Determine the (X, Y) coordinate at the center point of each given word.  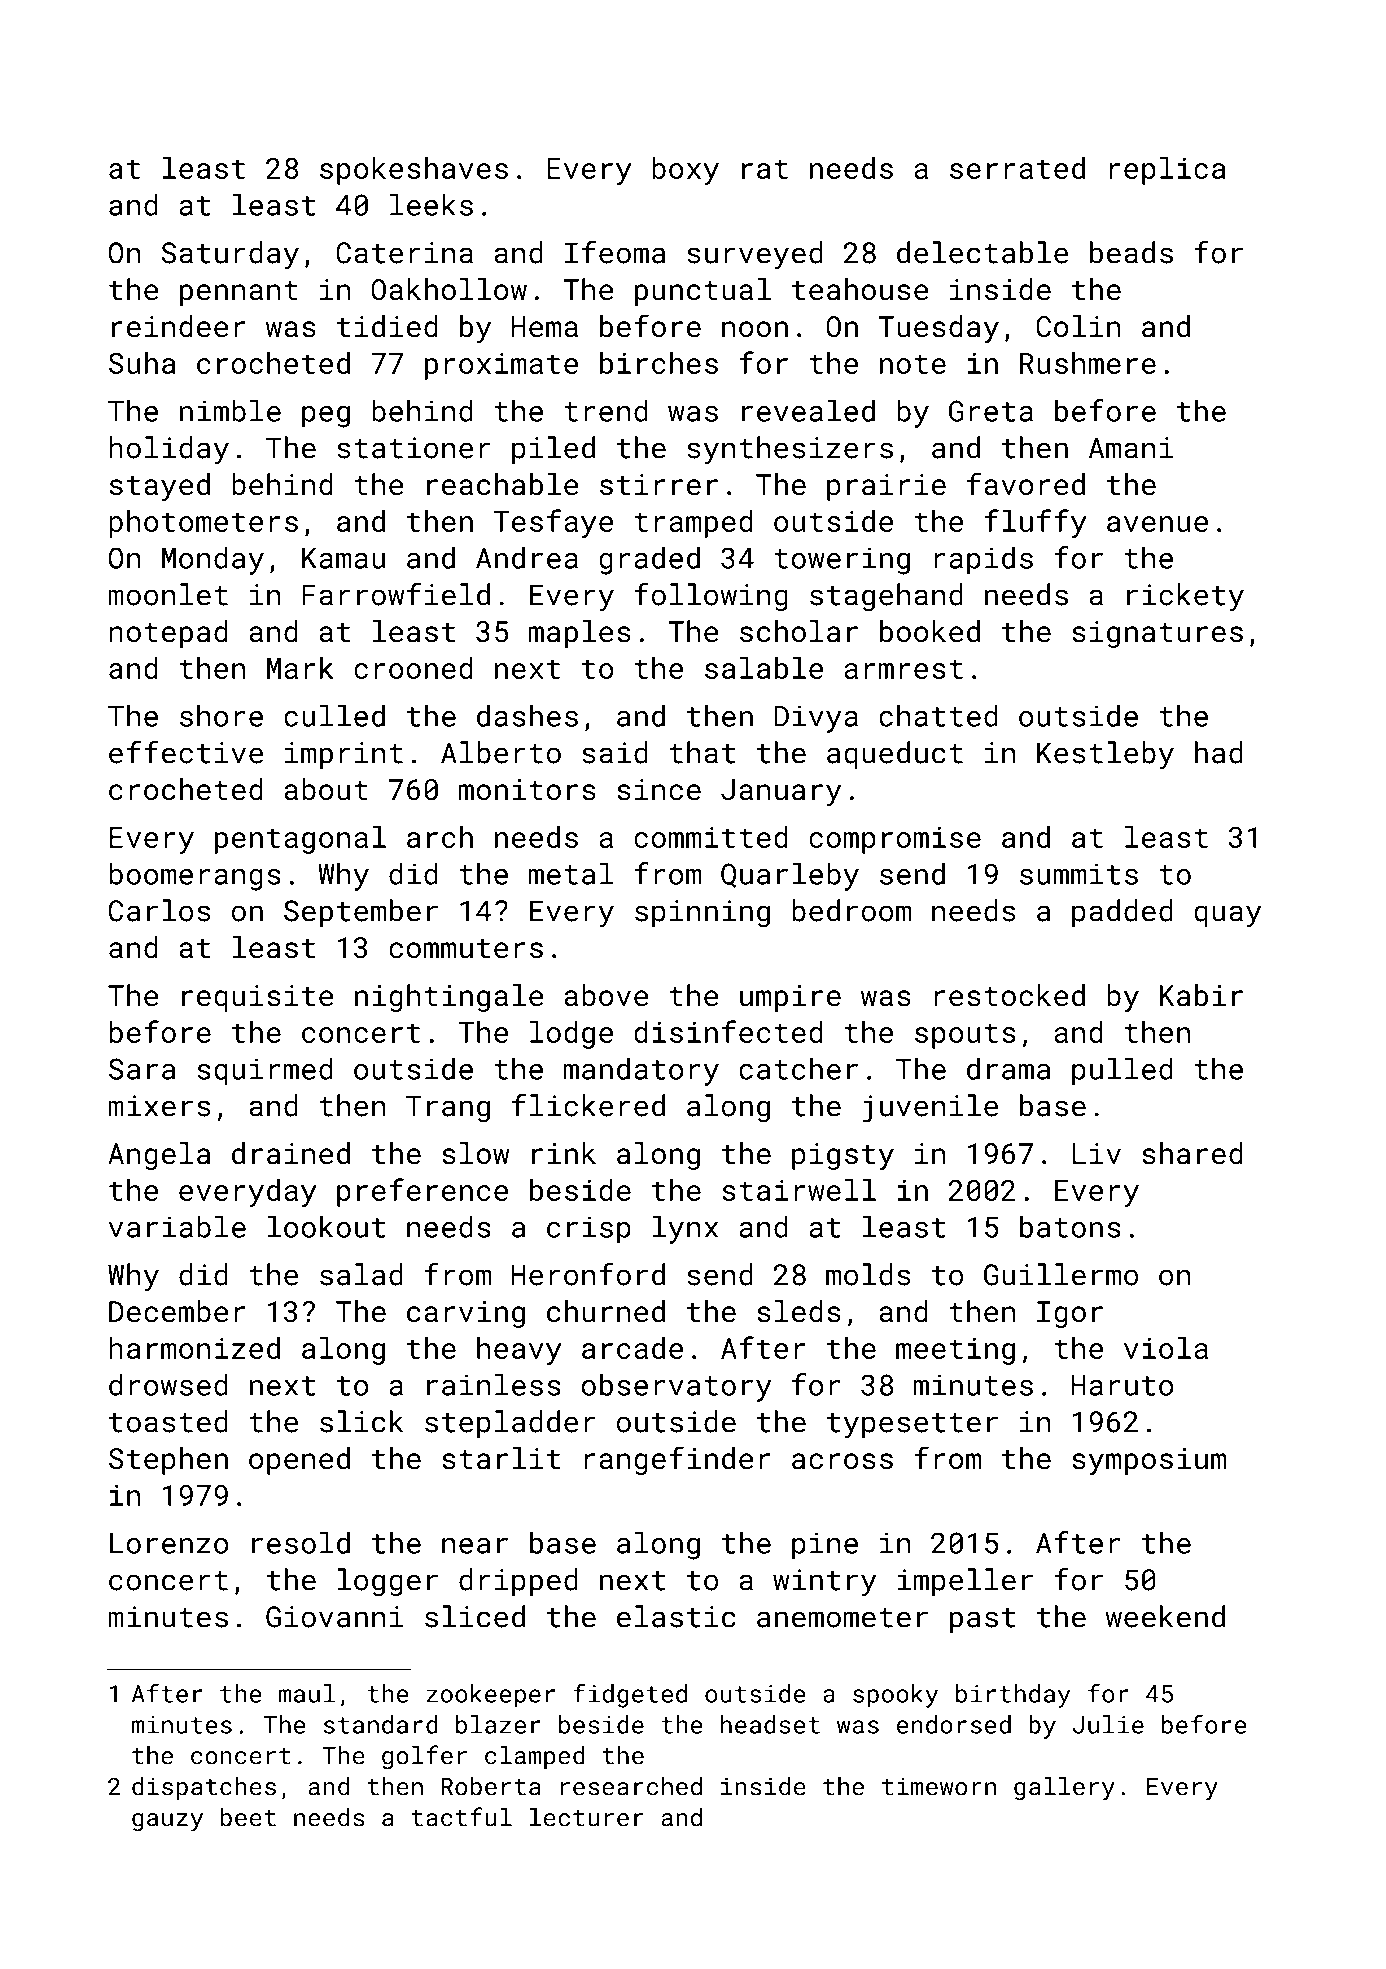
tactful (461, 1817)
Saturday (230, 255)
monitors (527, 790)
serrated (1017, 168)
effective (186, 752)
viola (1166, 1348)
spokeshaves (414, 171)
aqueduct (895, 755)
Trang (448, 1109)
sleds (799, 1311)
